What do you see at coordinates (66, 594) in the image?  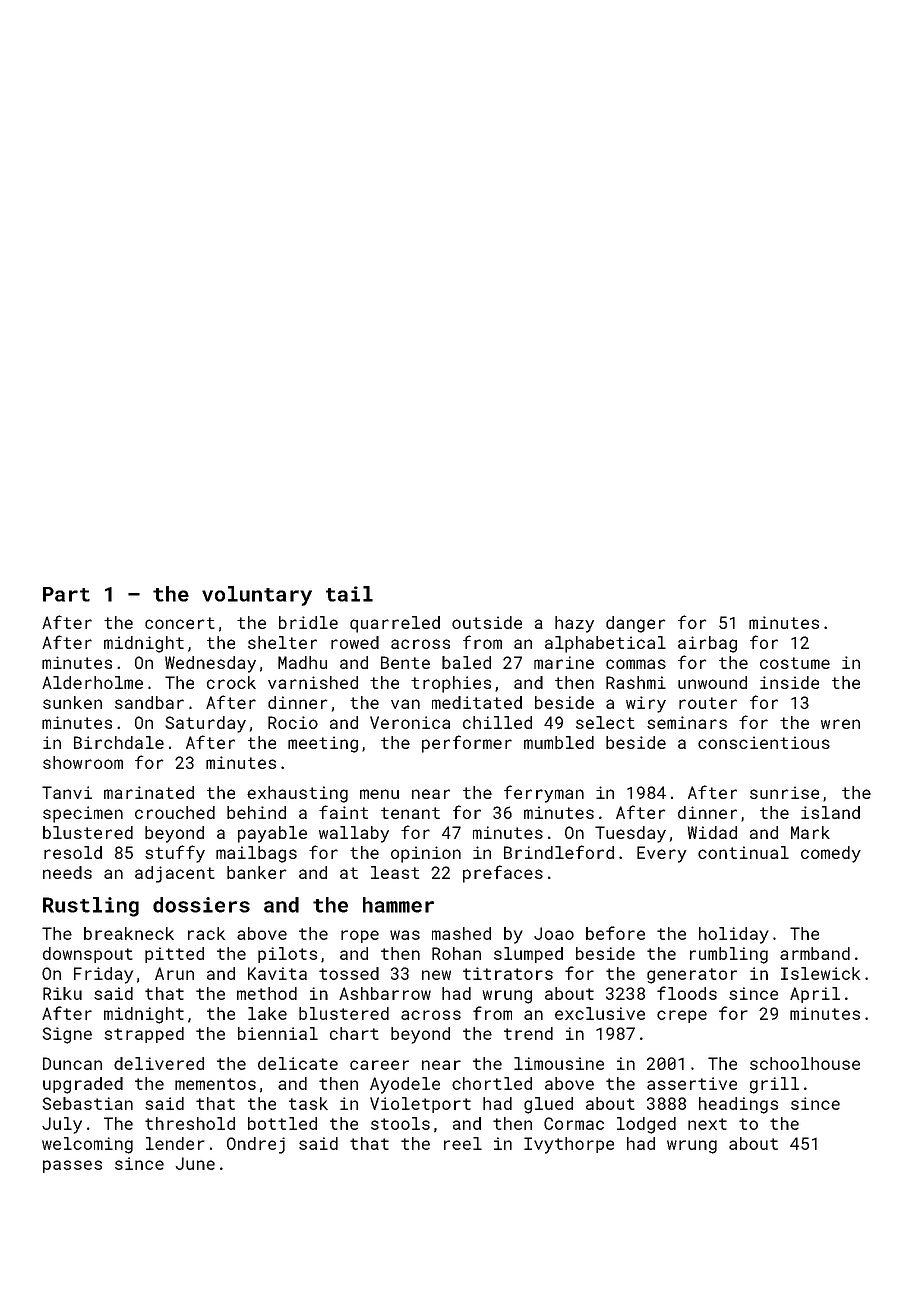 I see `Part` at bounding box center [66, 594].
